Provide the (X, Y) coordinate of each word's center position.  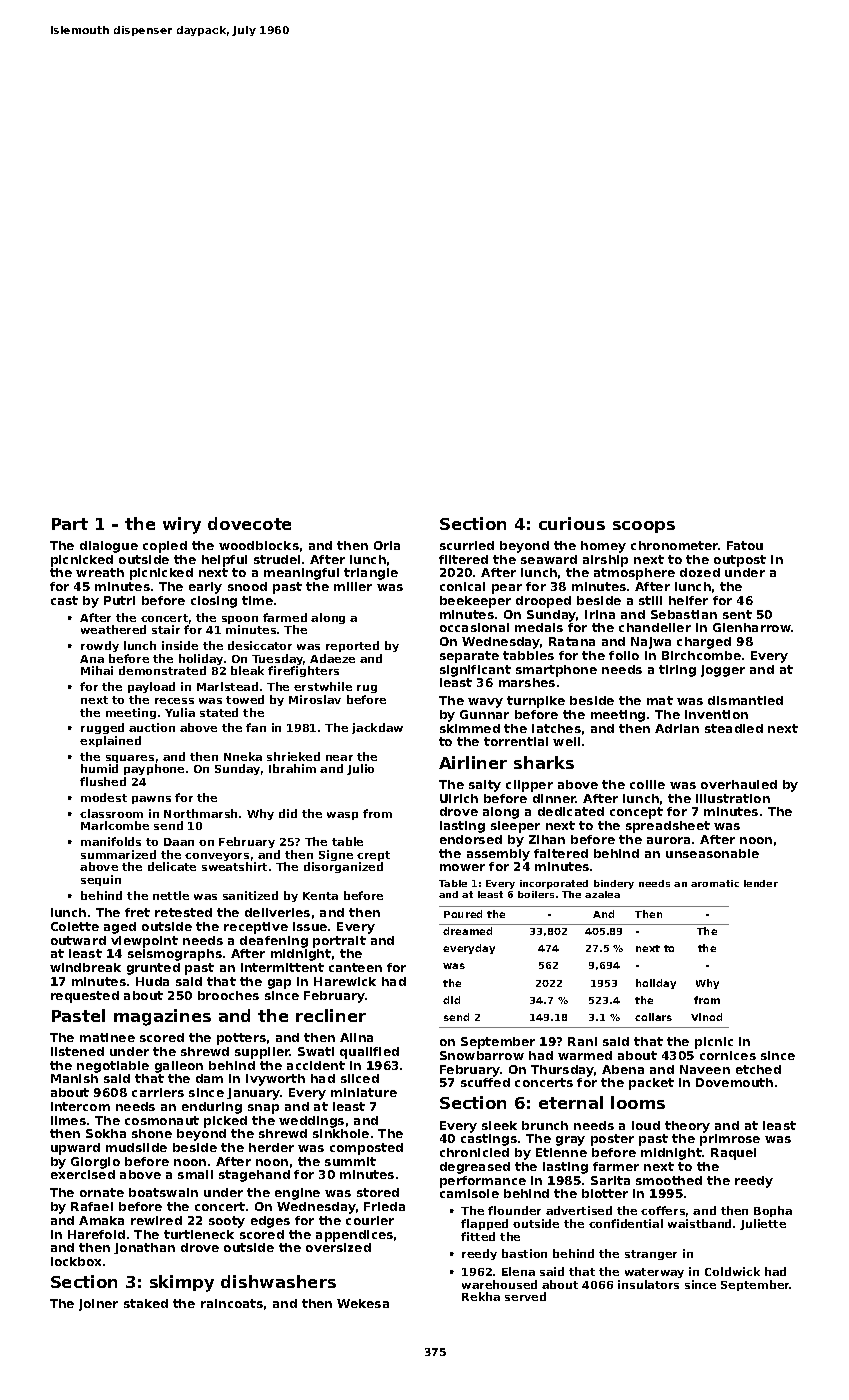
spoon (240, 621)
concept (636, 813)
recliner (331, 1015)
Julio (360, 769)
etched (758, 1069)
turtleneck (199, 1234)
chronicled (474, 1152)
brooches (228, 995)
